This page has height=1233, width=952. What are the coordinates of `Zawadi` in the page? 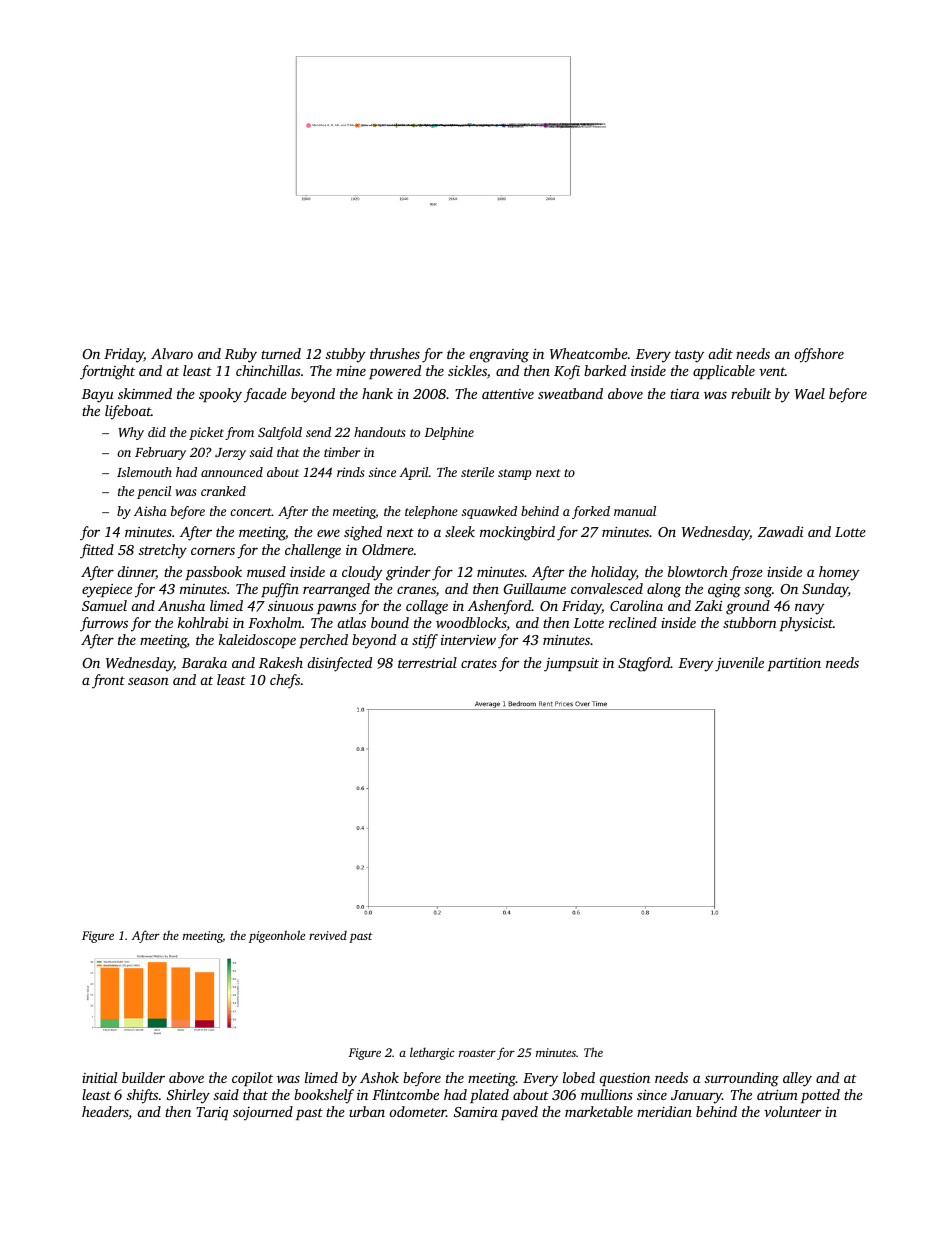 It's located at (780, 531).
